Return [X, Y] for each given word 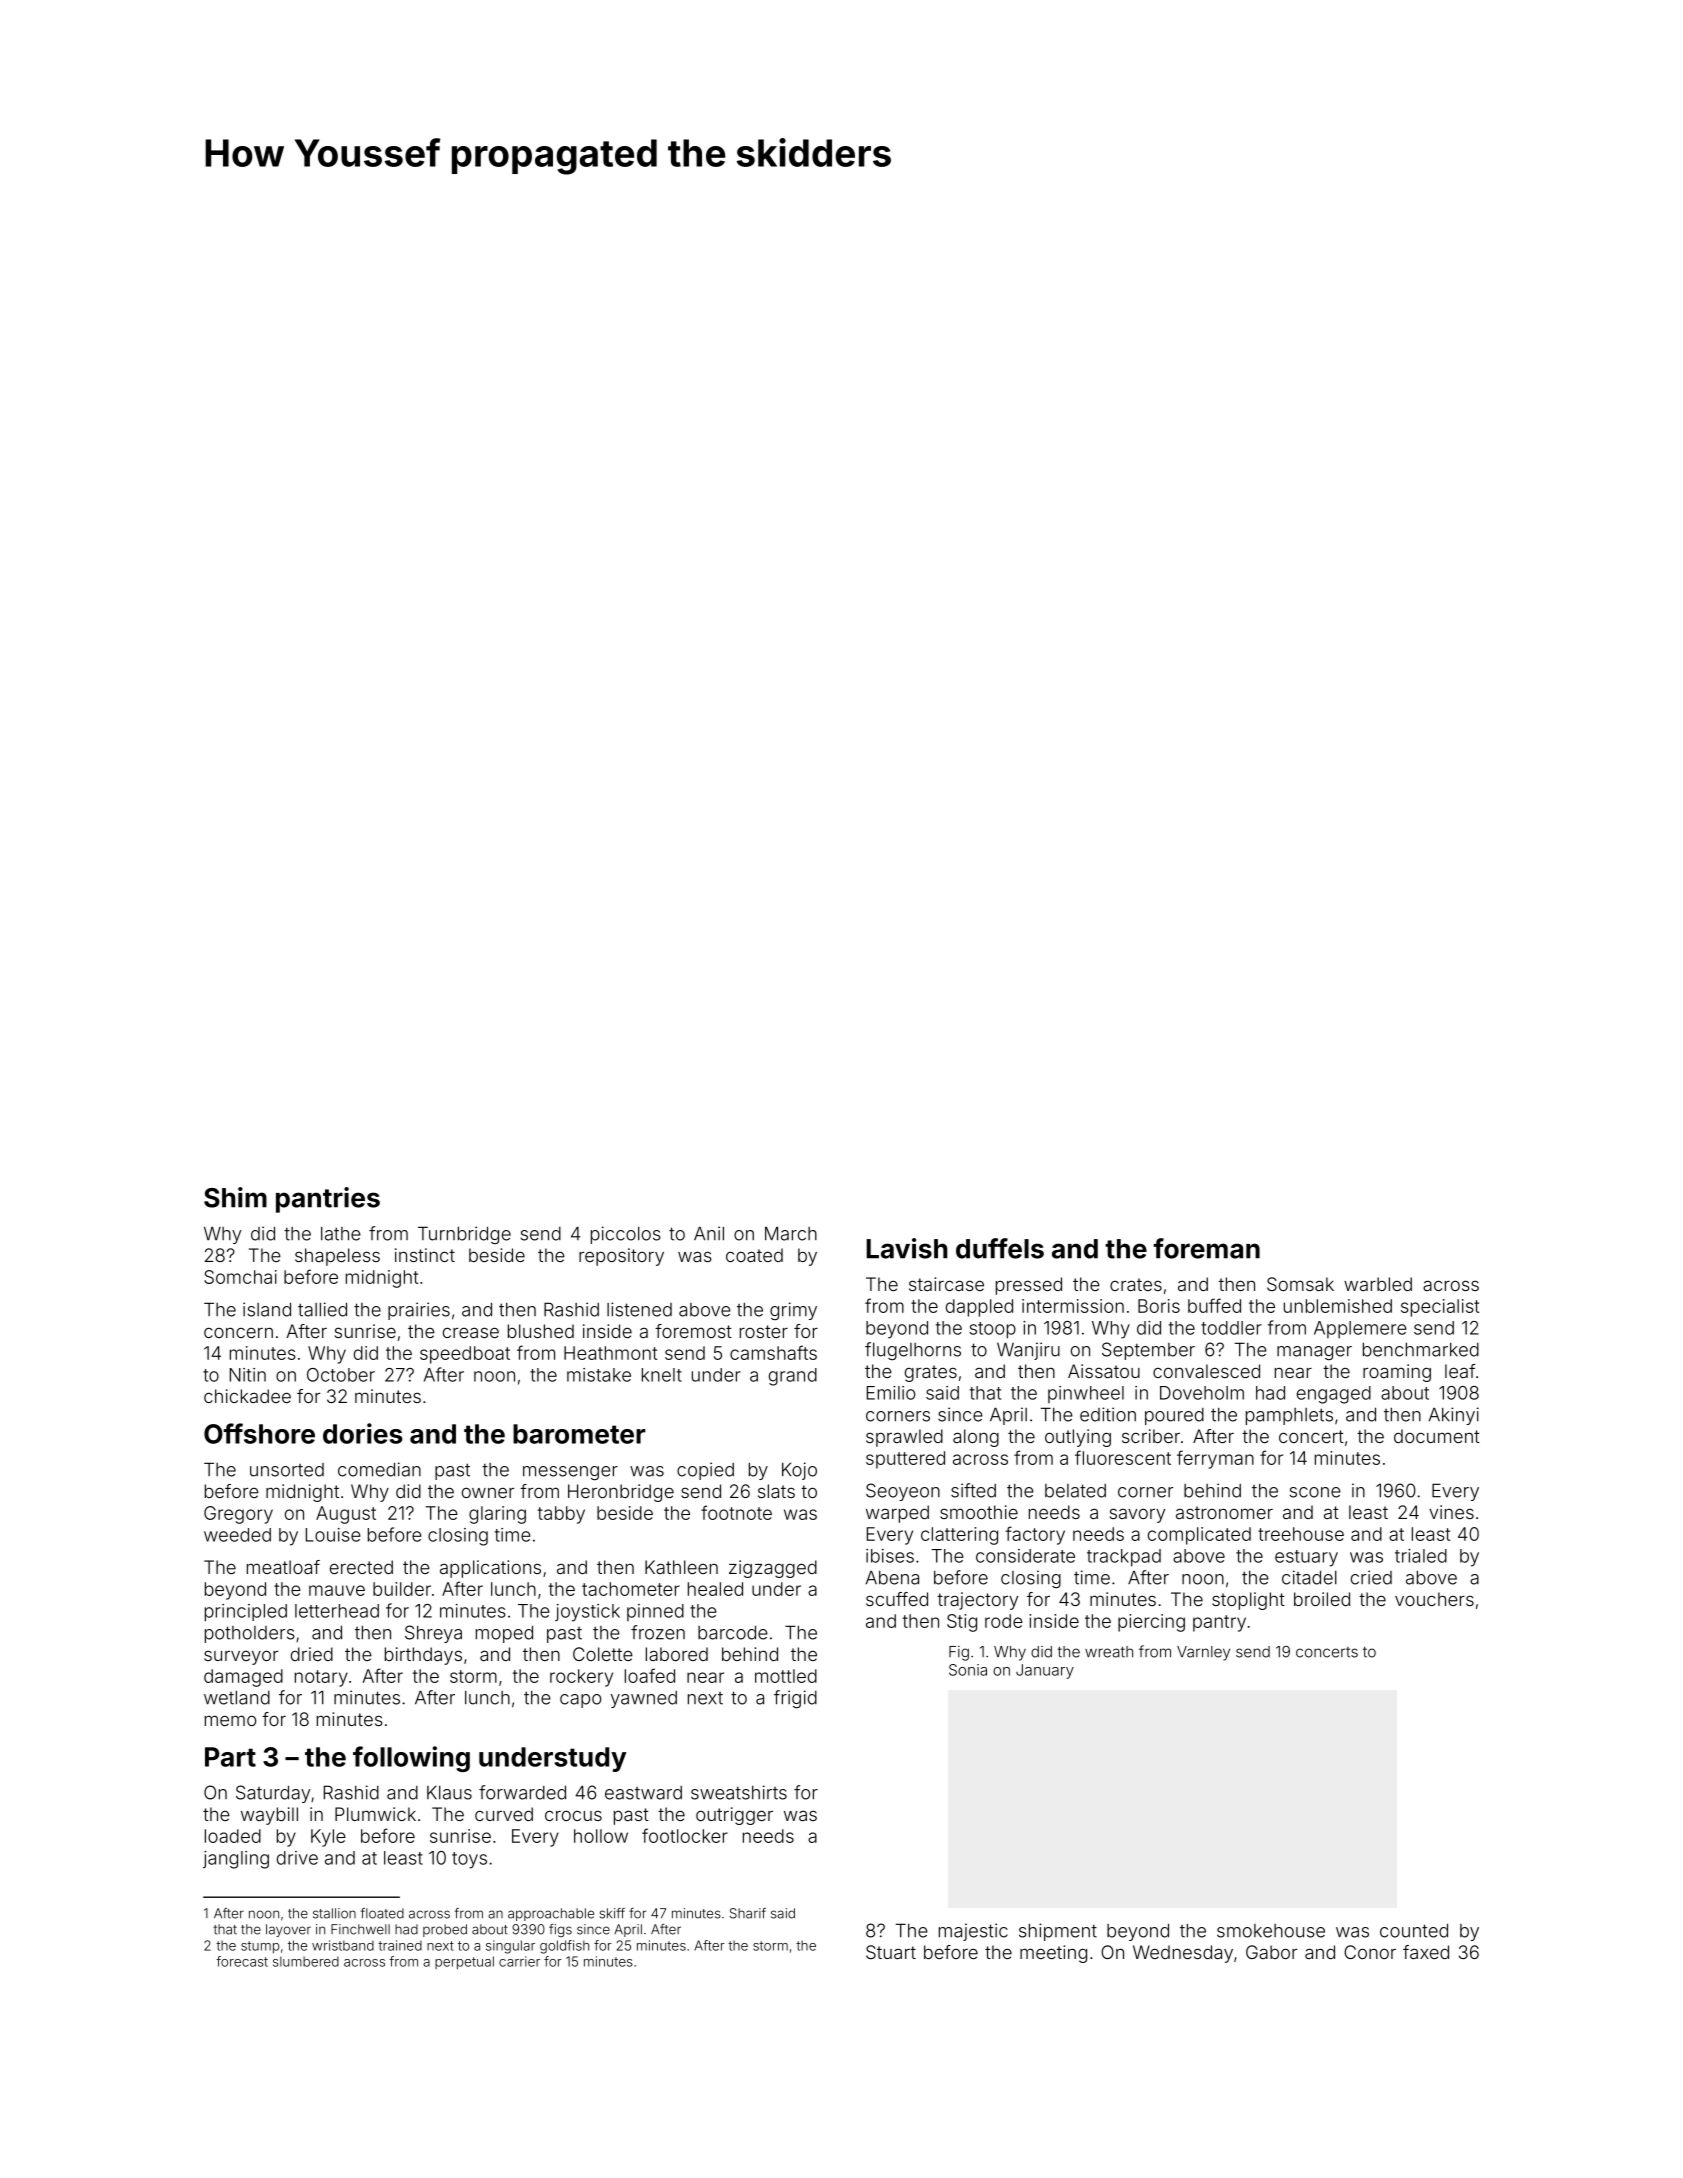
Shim [235, 1197]
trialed [1421, 1556]
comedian [379, 1469]
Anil [709, 1233]
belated [1075, 1491]
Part [230, 1757]
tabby [561, 1515]
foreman [1206, 1248]
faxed [1426, 1952]
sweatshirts [739, 1792]
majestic [973, 1932]
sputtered [905, 1460]
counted [1414, 1930]
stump [260, 1947]
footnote [736, 1512]
